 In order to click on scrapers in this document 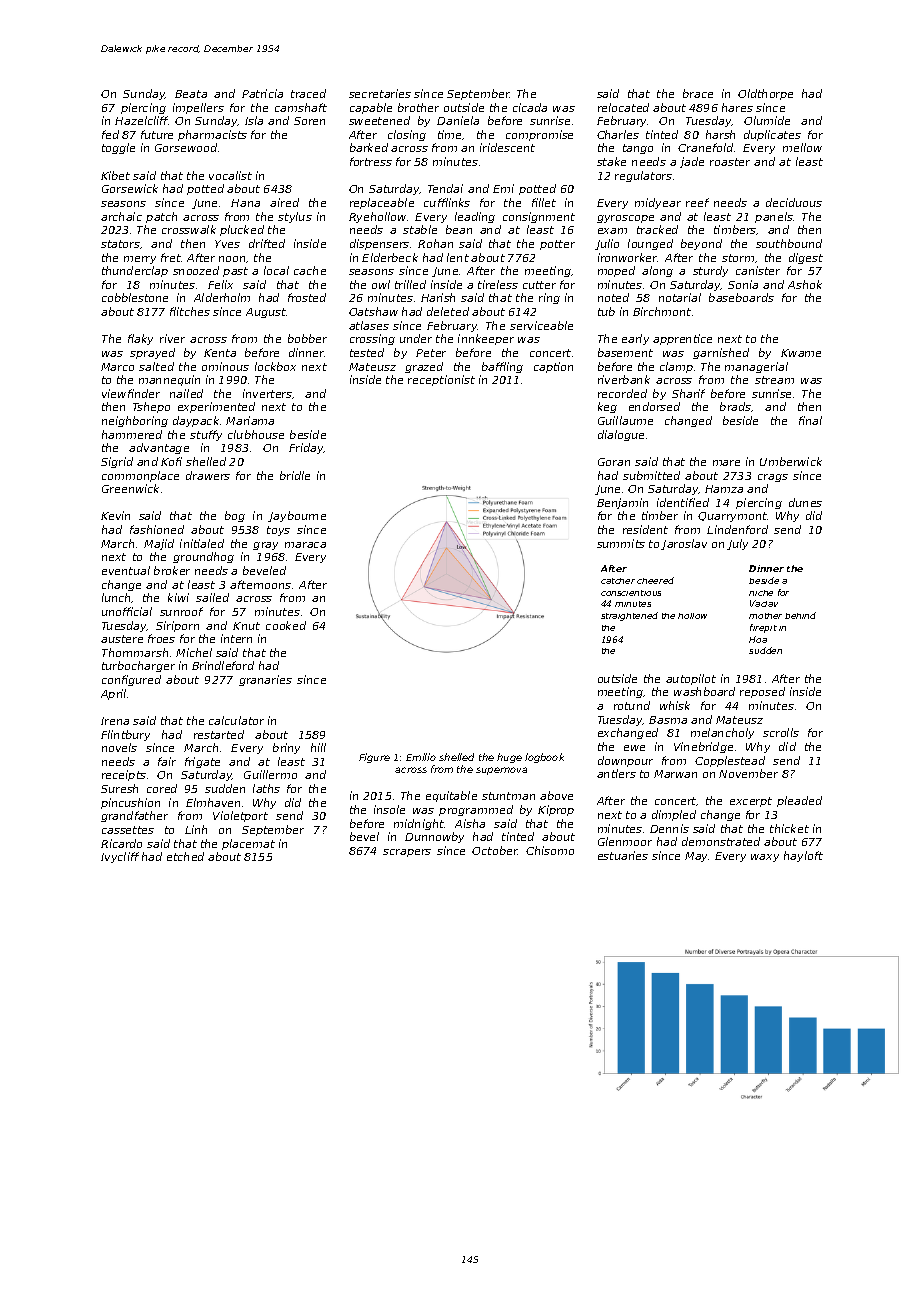, I will do `click(407, 853)`.
